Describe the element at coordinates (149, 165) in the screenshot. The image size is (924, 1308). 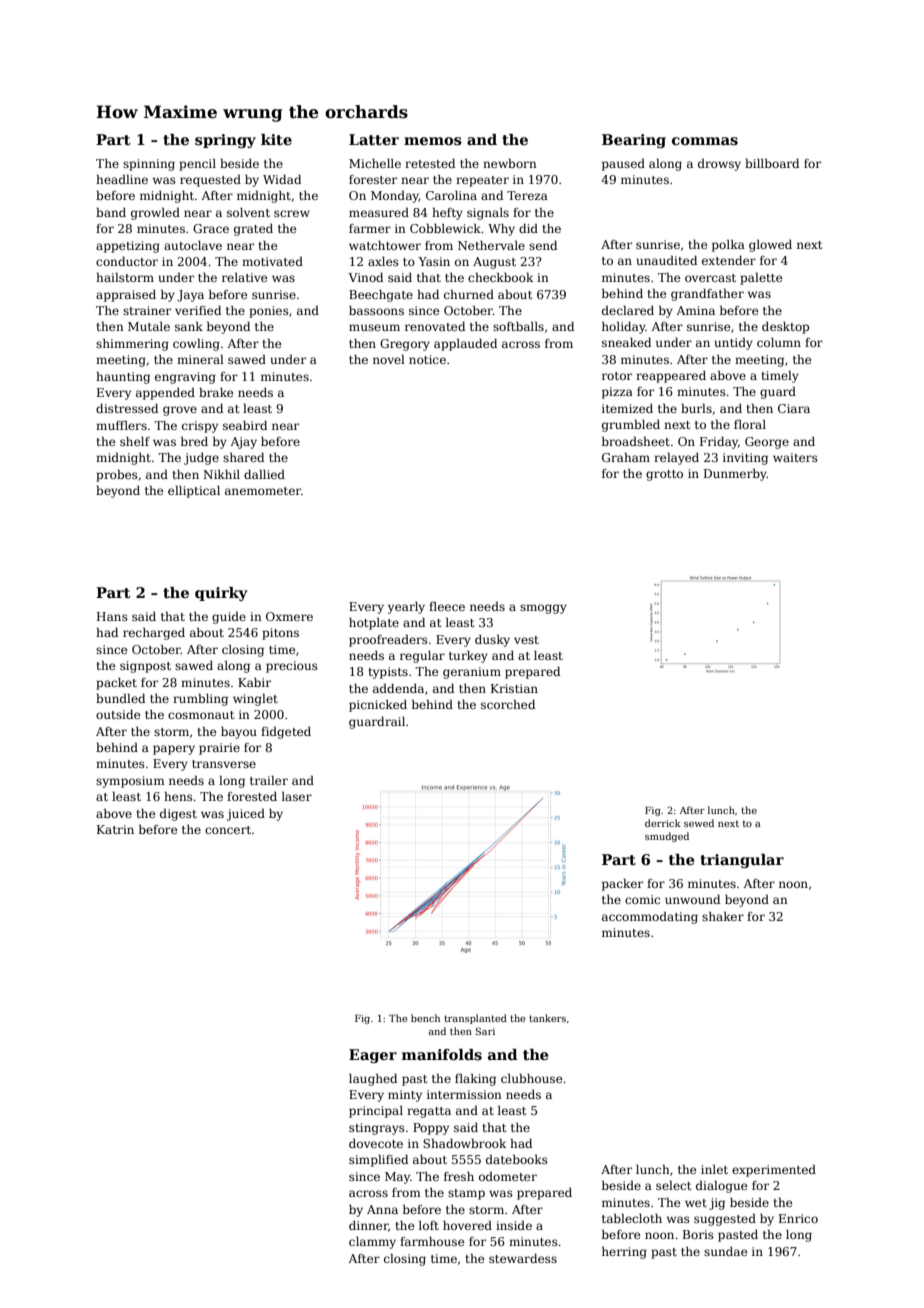
I see `spinning` at that location.
